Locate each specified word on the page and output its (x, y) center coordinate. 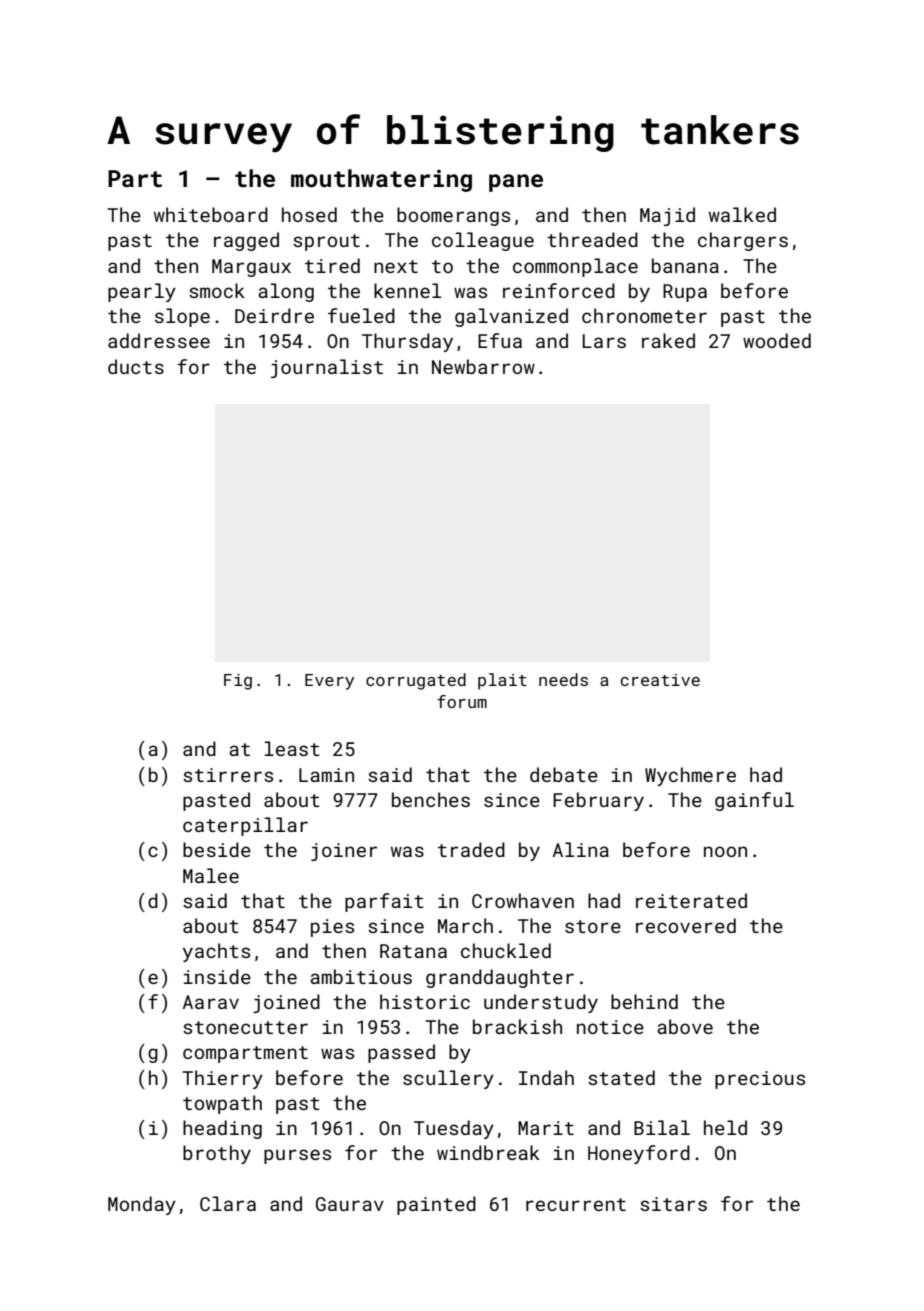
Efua (500, 340)
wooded (777, 340)
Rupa (685, 293)
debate (564, 774)
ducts (136, 366)
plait (502, 681)
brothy (217, 1154)
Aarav (211, 1002)
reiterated (691, 900)
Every (329, 682)
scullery (448, 1079)
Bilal (662, 1127)
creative (660, 680)
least (292, 748)
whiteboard (211, 214)
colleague (483, 241)
